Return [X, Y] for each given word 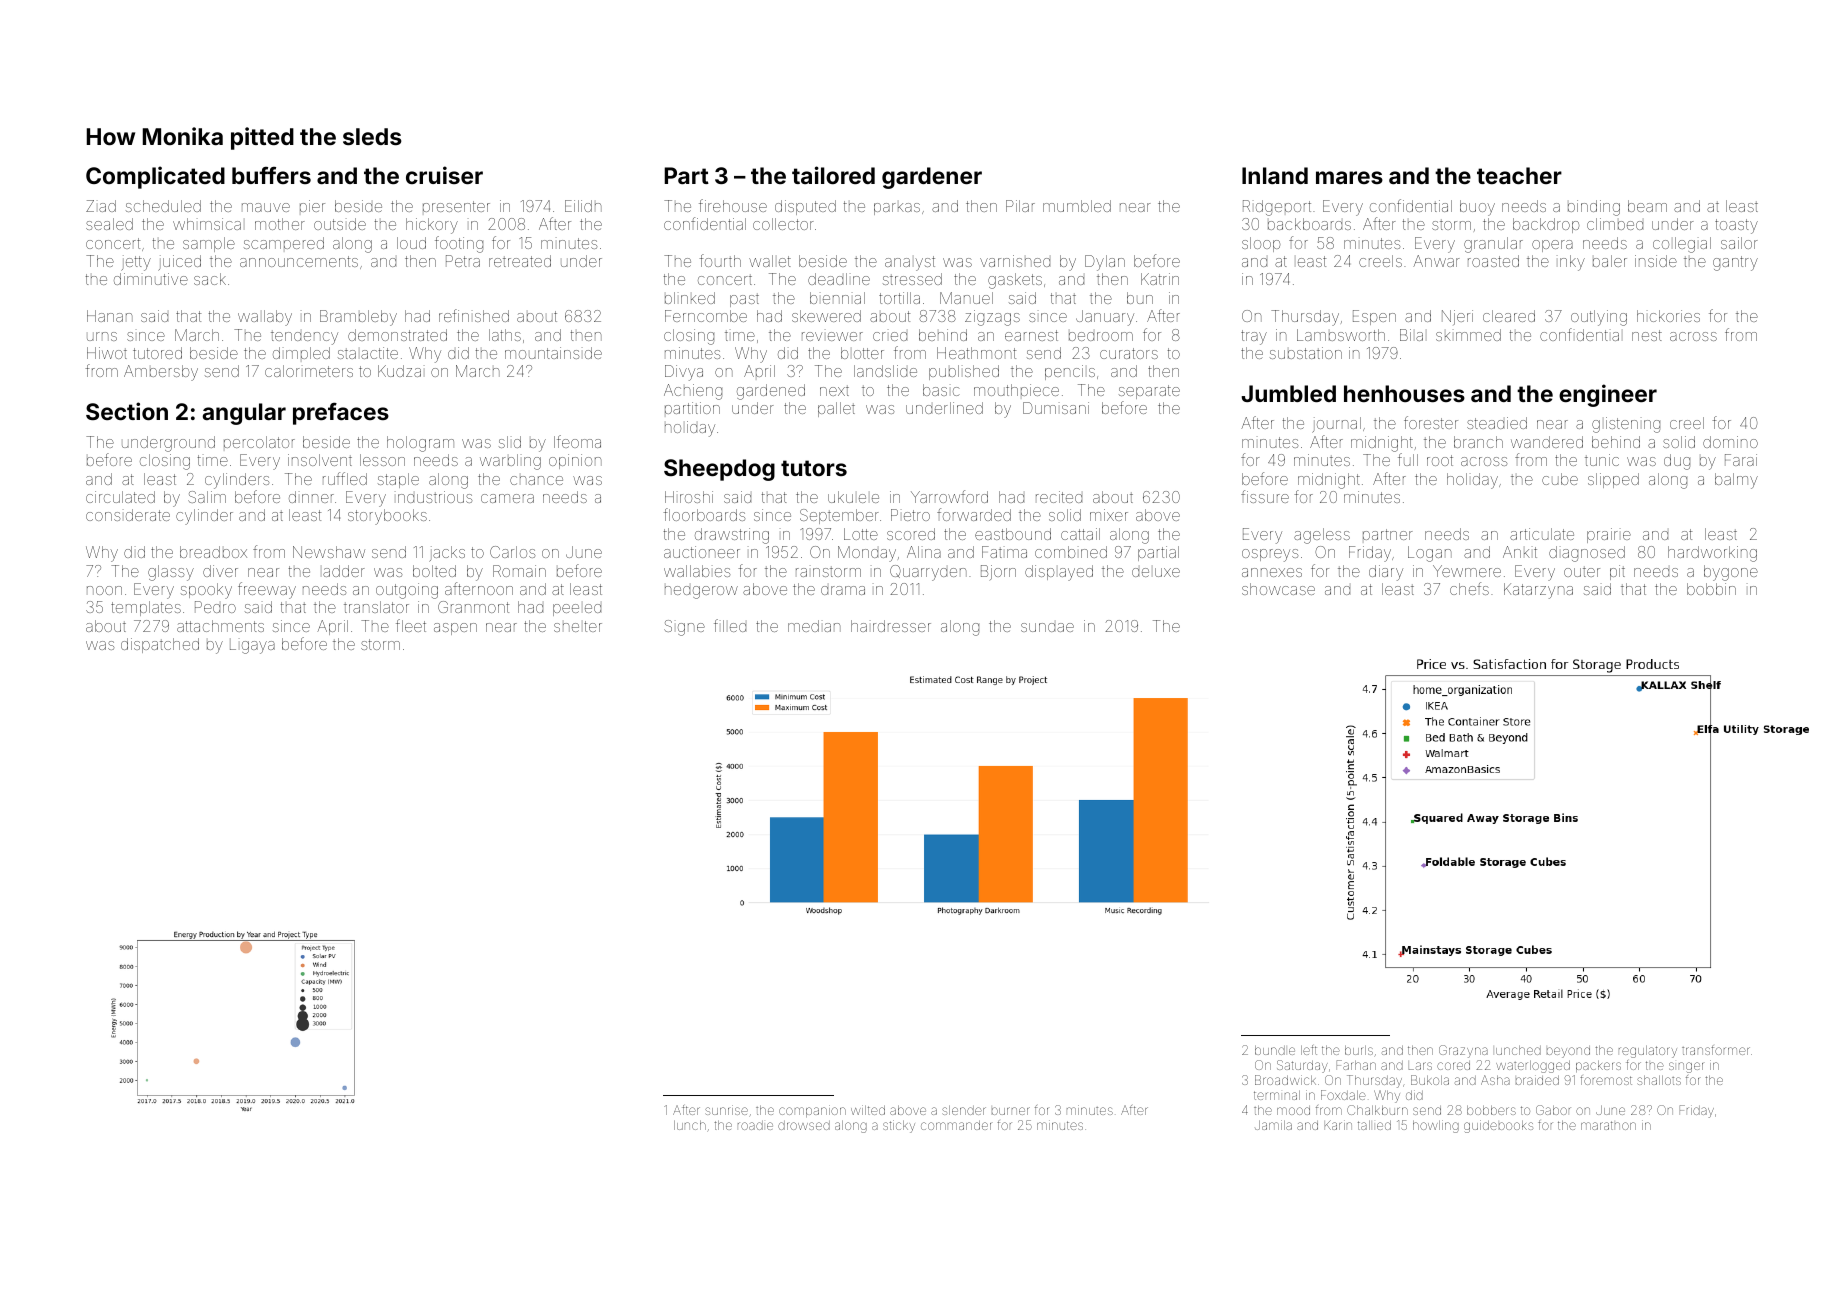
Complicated [155, 177]
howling [1436, 1126]
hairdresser [891, 626]
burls [1359, 1050]
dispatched [160, 645]
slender [964, 1110]
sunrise [726, 1110]
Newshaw [329, 552]
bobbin [1711, 589]
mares [1349, 177]
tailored [833, 175]
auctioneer [702, 552]
